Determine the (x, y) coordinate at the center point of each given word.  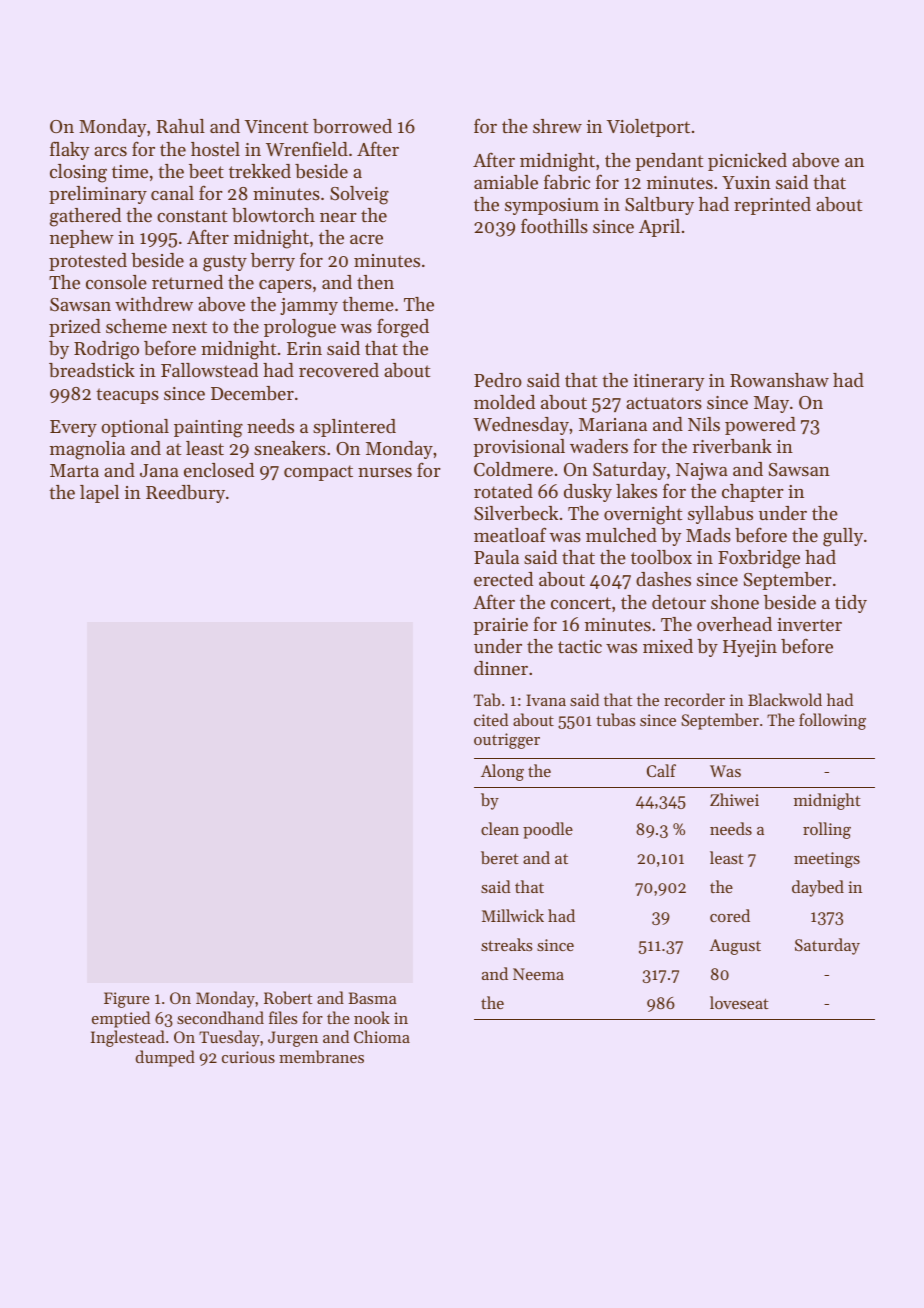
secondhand (220, 1017)
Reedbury (185, 494)
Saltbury (659, 206)
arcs (110, 151)
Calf (661, 770)
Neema (538, 974)
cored (730, 915)
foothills (554, 225)
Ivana (546, 700)
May (771, 404)
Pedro (498, 380)
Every (73, 428)
